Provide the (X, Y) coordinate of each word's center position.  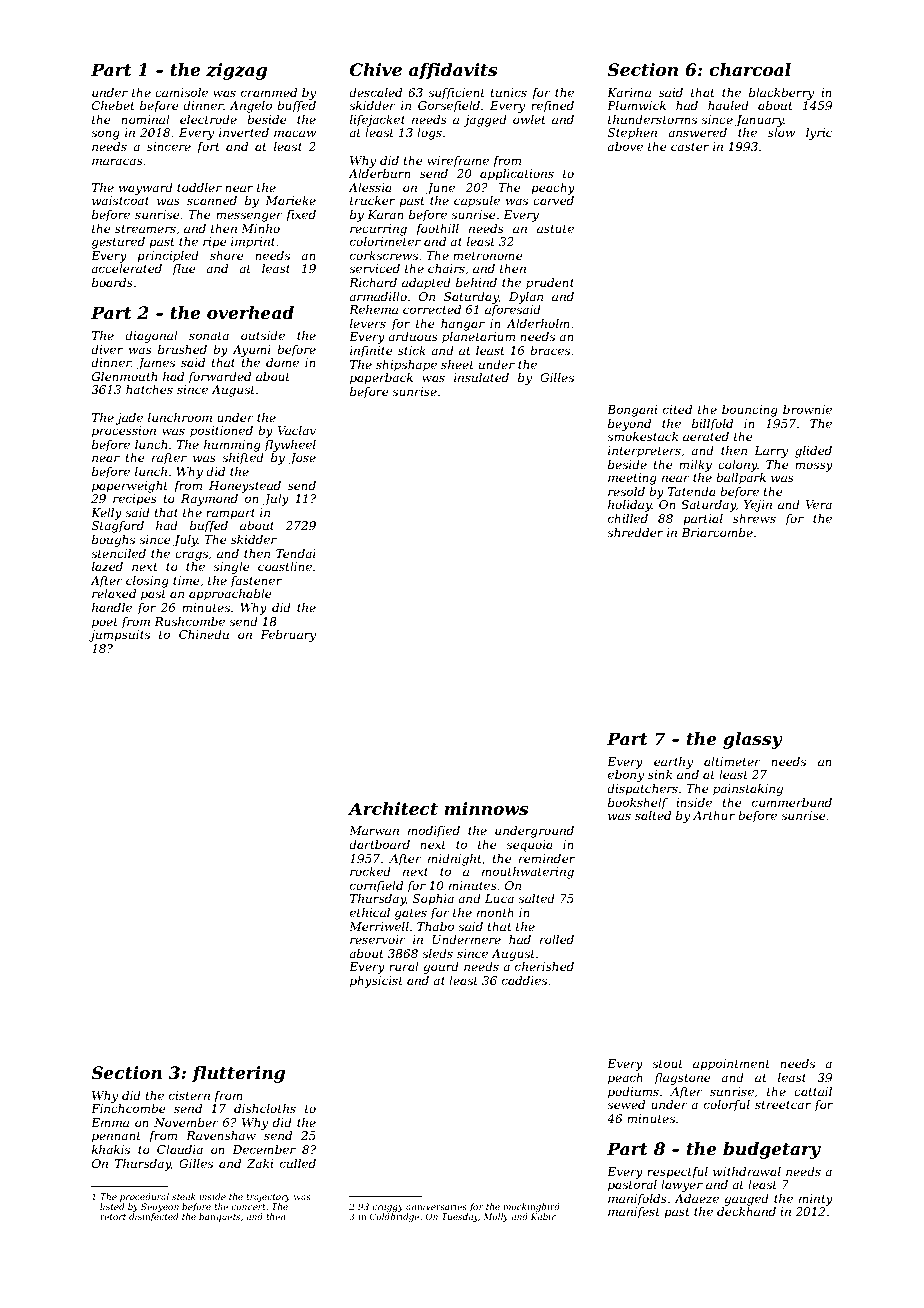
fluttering (238, 1074)
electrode (208, 119)
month (495, 912)
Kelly (106, 514)
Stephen (632, 134)
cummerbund (792, 802)
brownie (807, 409)
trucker (372, 200)
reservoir (378, 939)
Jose (302, 459)
